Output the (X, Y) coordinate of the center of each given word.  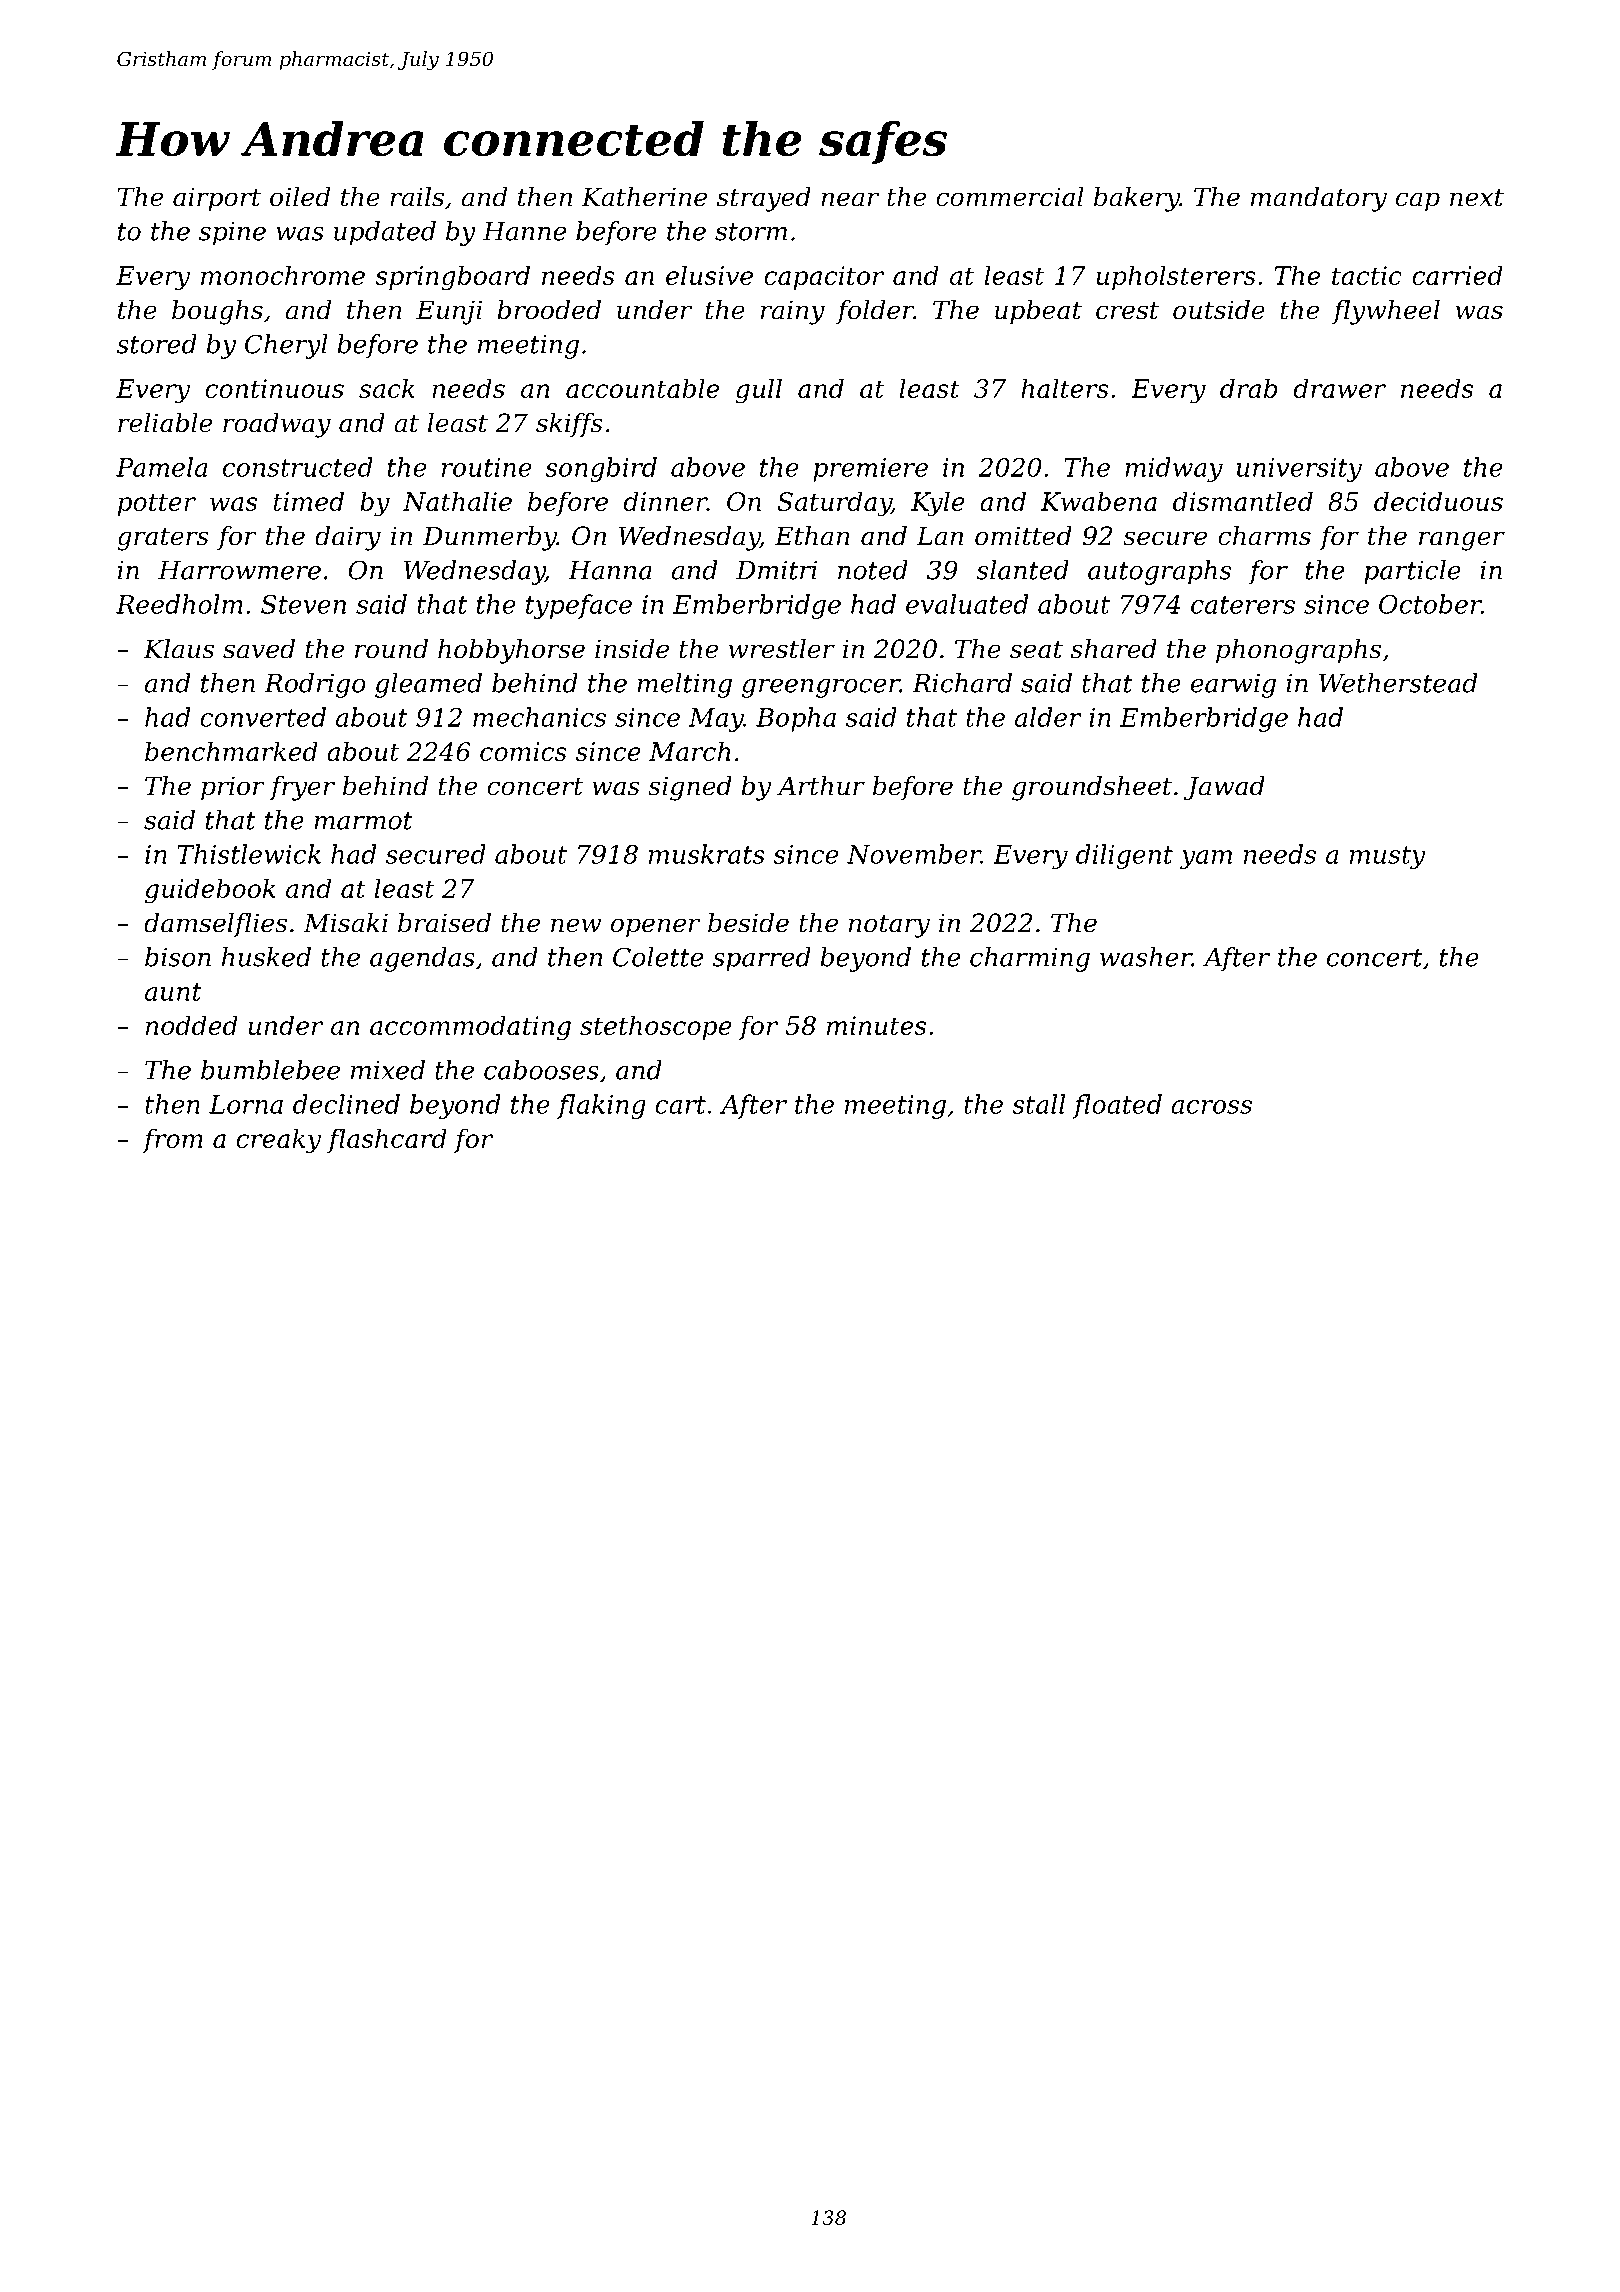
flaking (601, 1106)
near (850, 199)
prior (233, 788)
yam (1206, 859)
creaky (278, 1141)
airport (217, 199)
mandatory (1319, 199)
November (914, 854)
